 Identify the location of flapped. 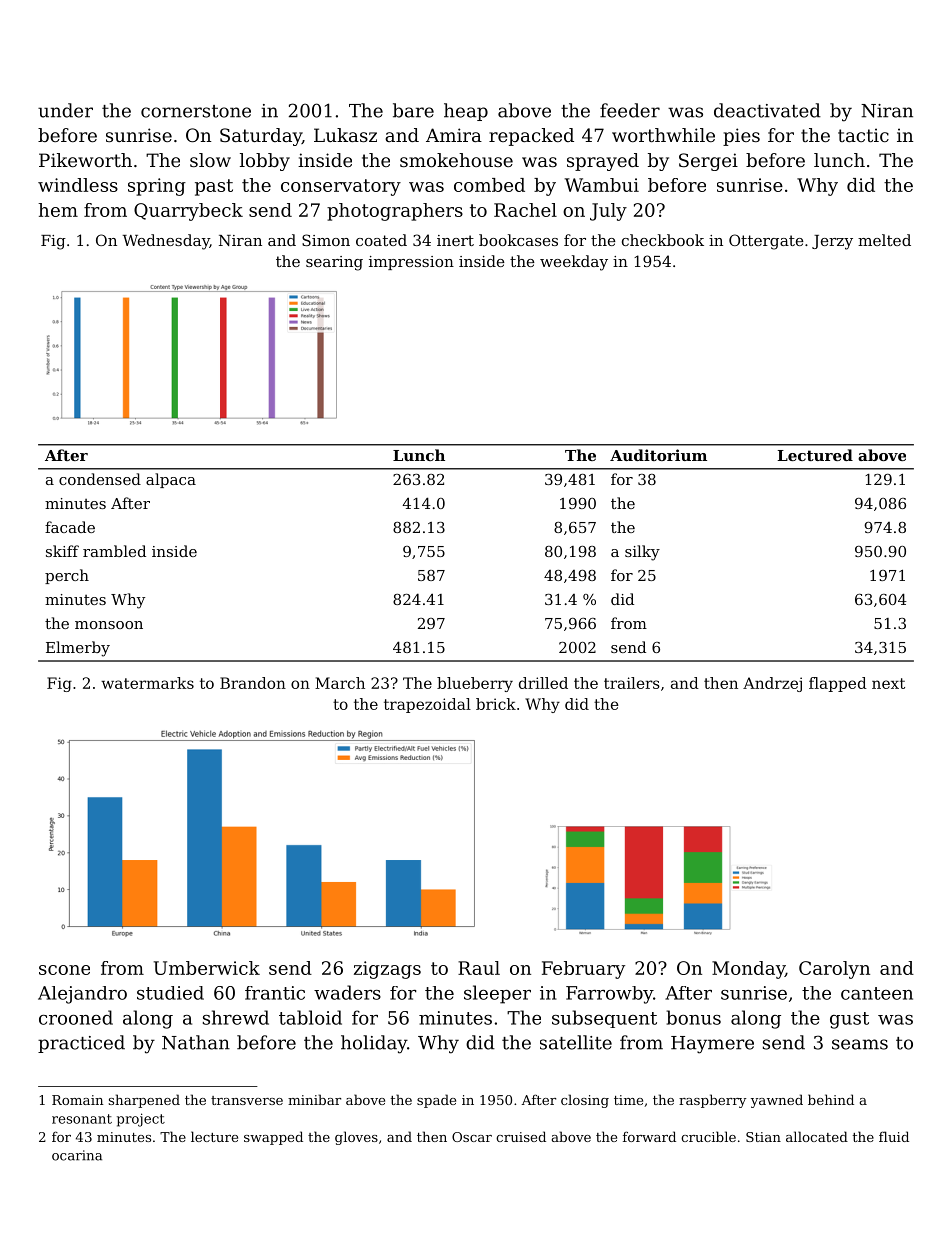
(838, 684).
